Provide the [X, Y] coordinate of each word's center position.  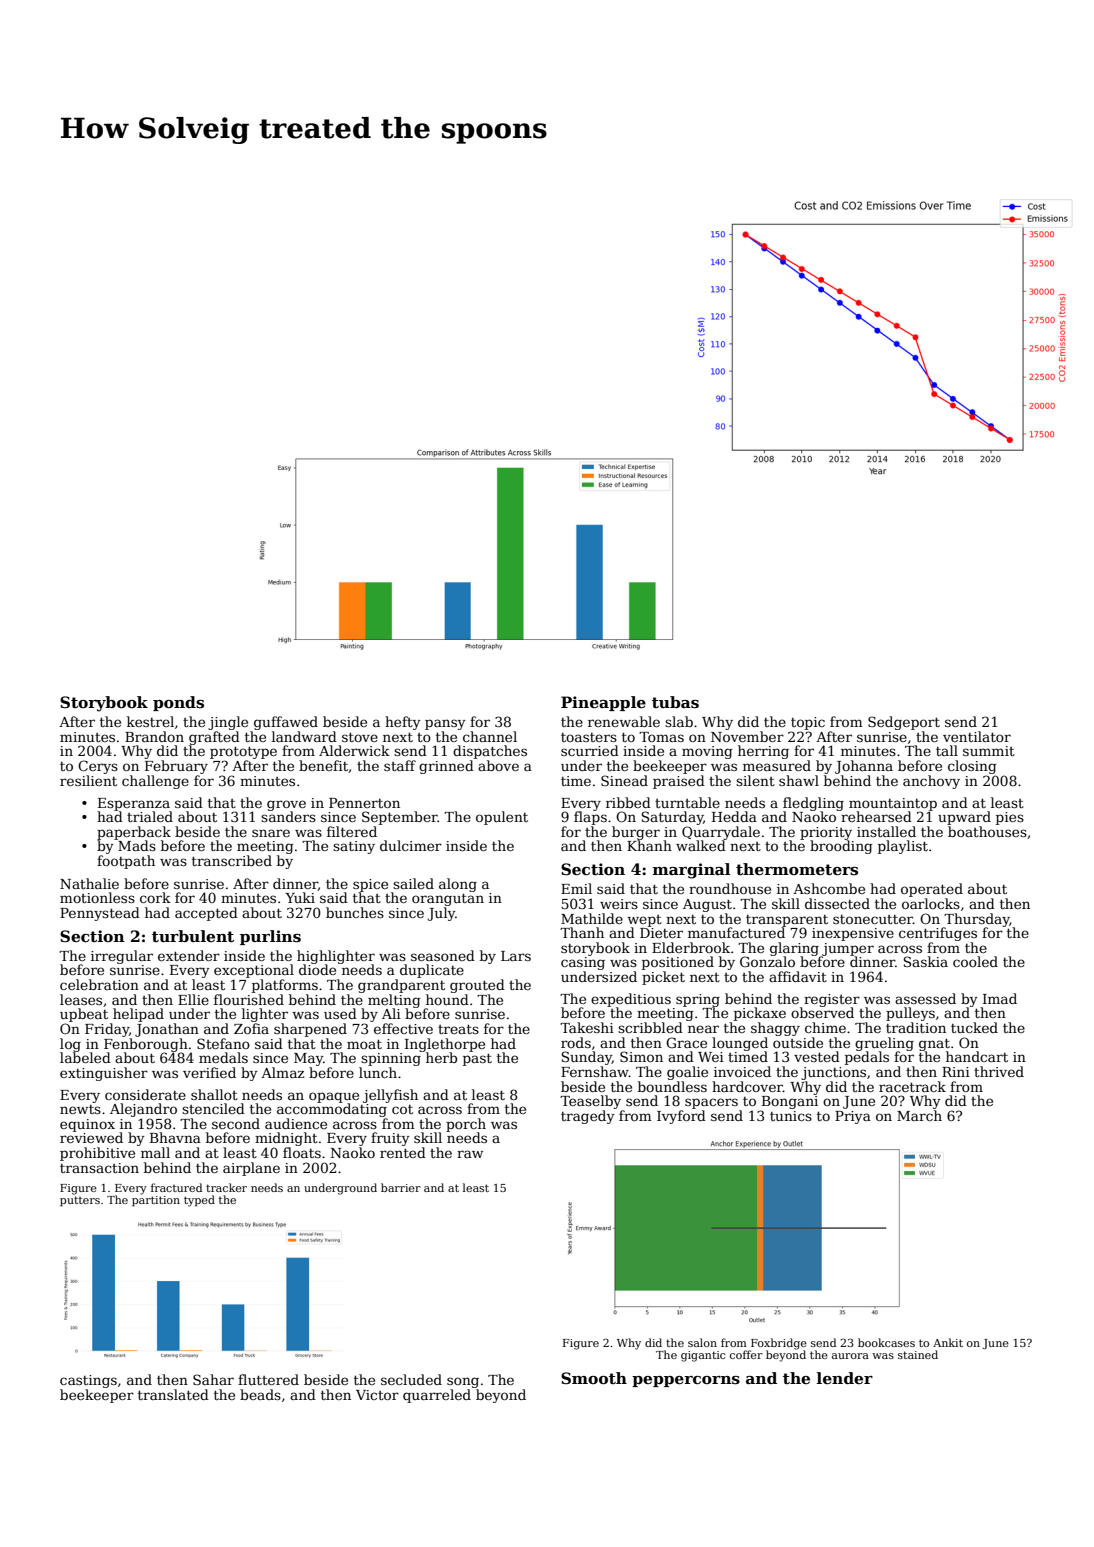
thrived [999, 1071]
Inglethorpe [445, 1045]
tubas [675, 702]
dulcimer [411, 845]
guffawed [286, 723]
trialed [150, 816]
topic [808, 723]
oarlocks [931, 903]
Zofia [251, 1028]
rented [403, 1152]
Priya [853, 1117]
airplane [251, 1169]
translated [173, 1394]
